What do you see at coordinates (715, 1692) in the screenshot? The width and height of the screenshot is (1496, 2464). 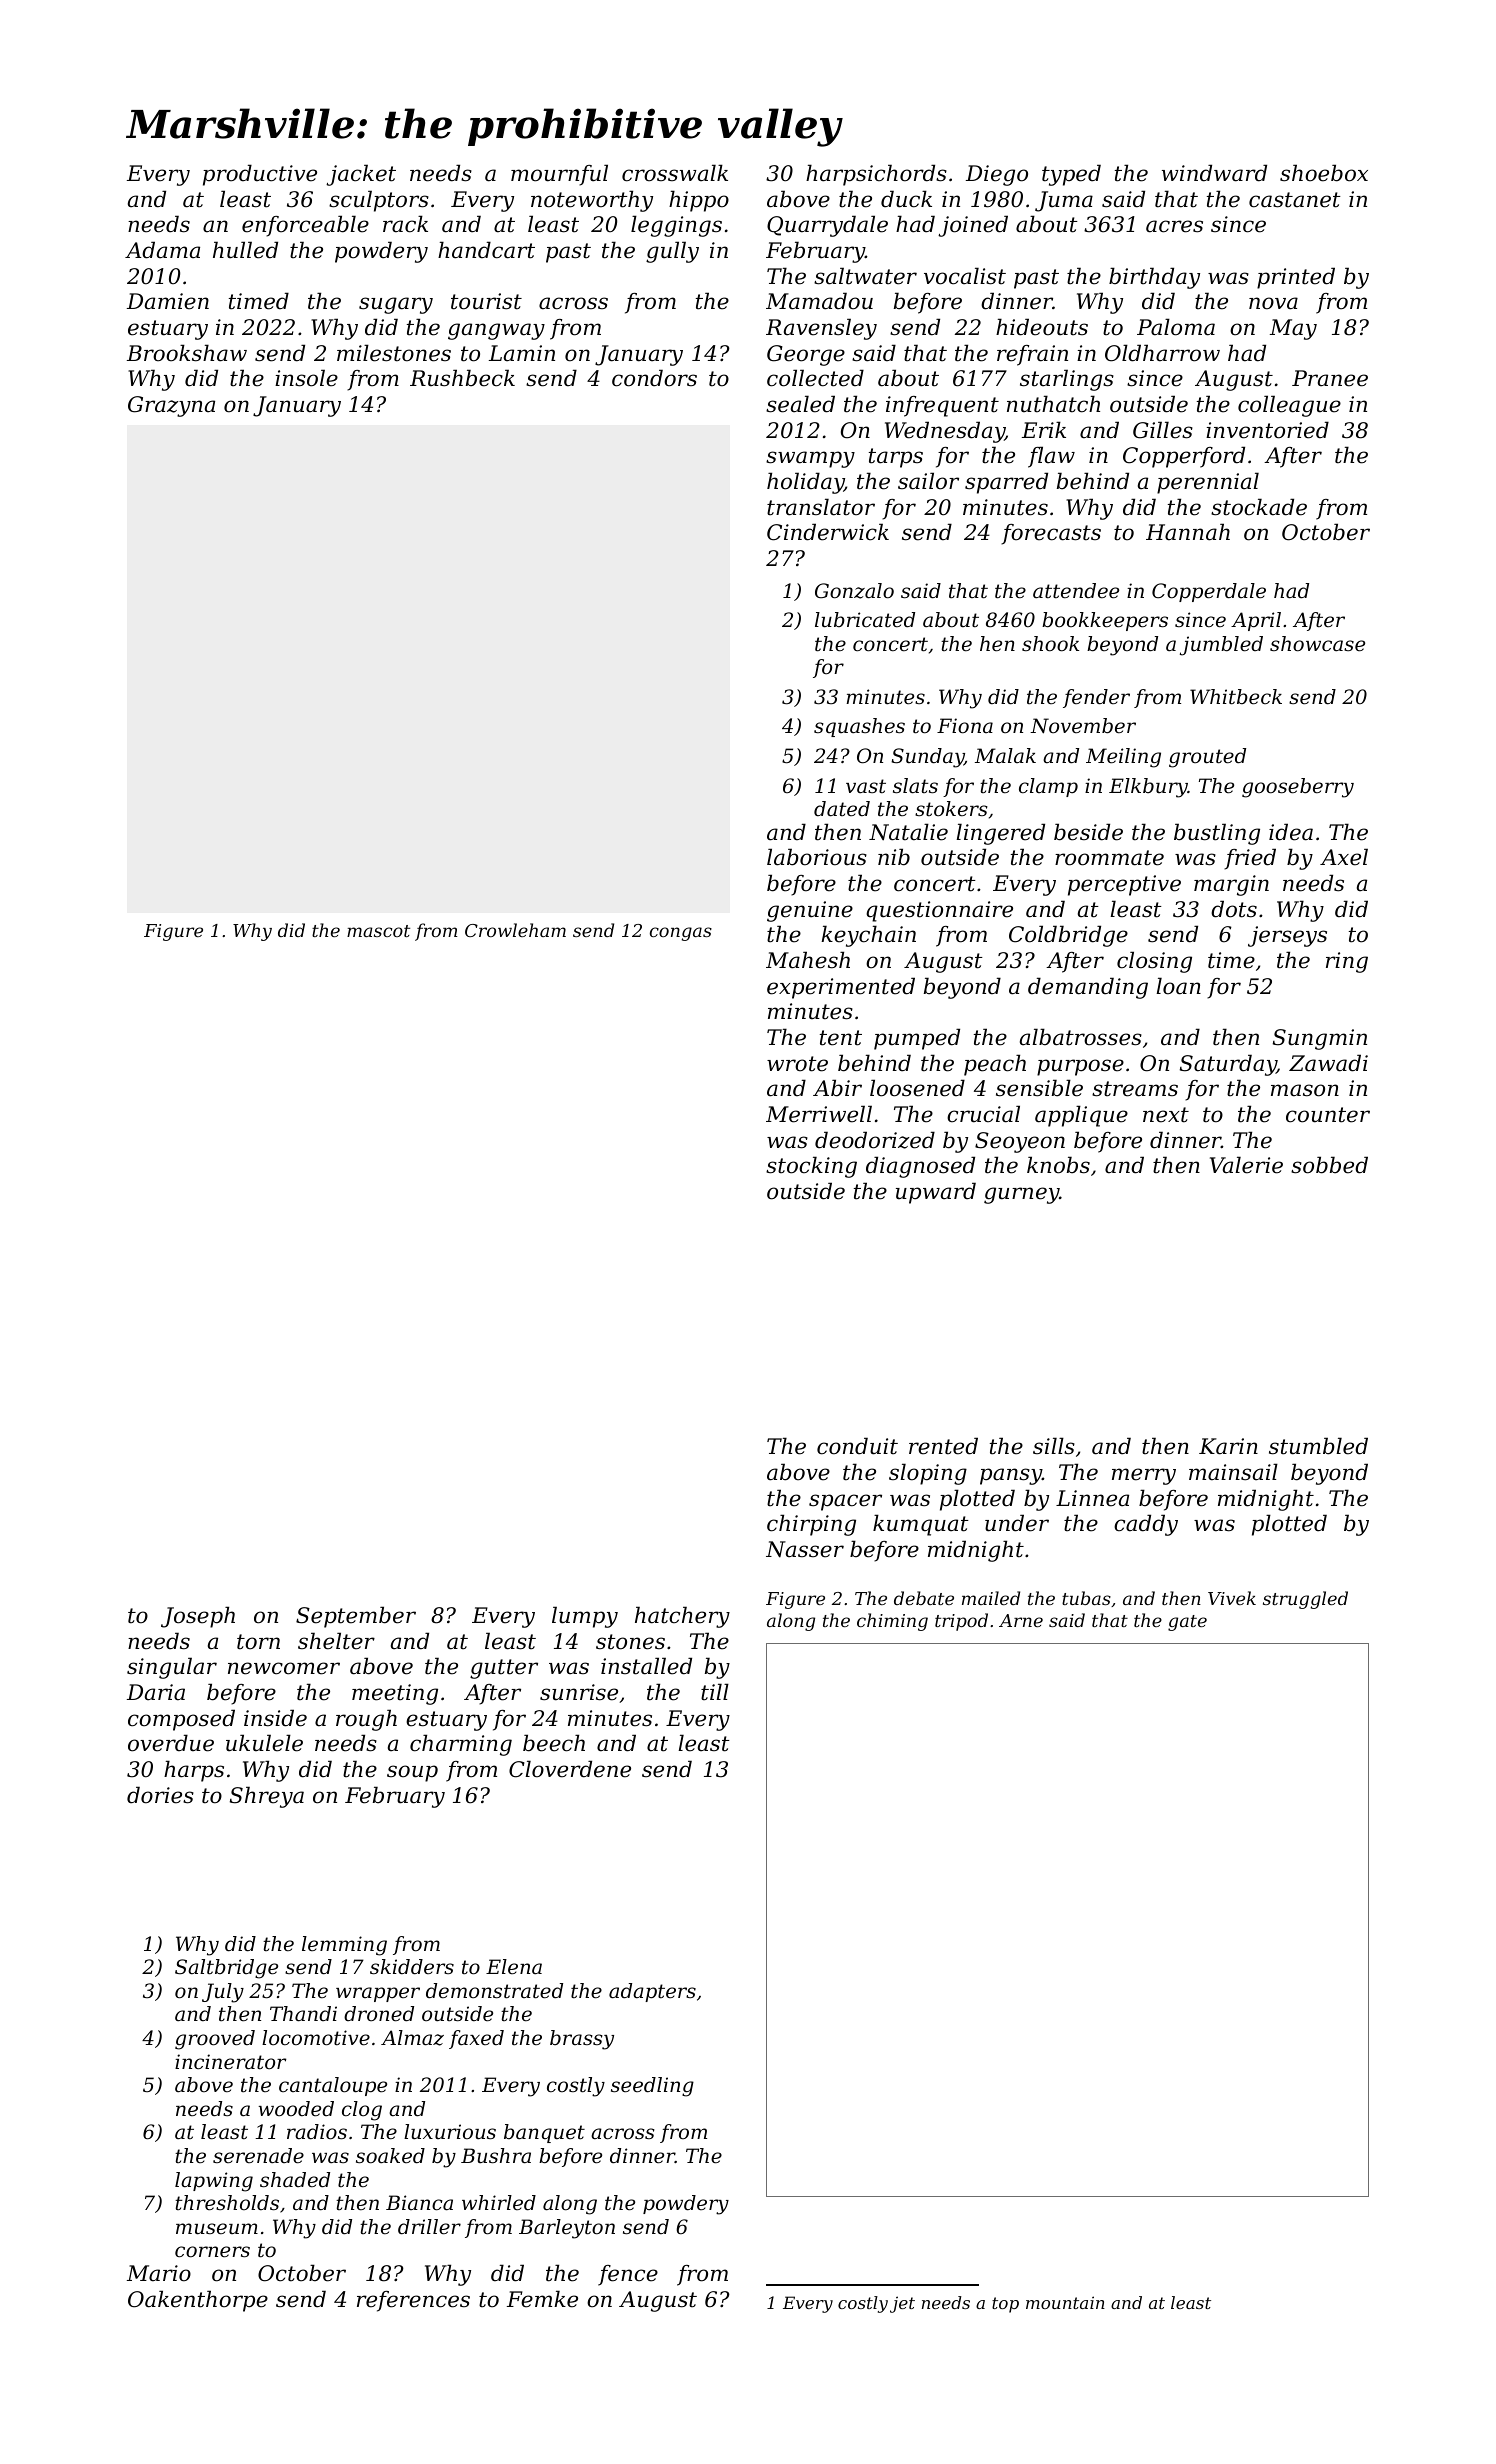 I see `till` at bounding box center [715, 1692].
